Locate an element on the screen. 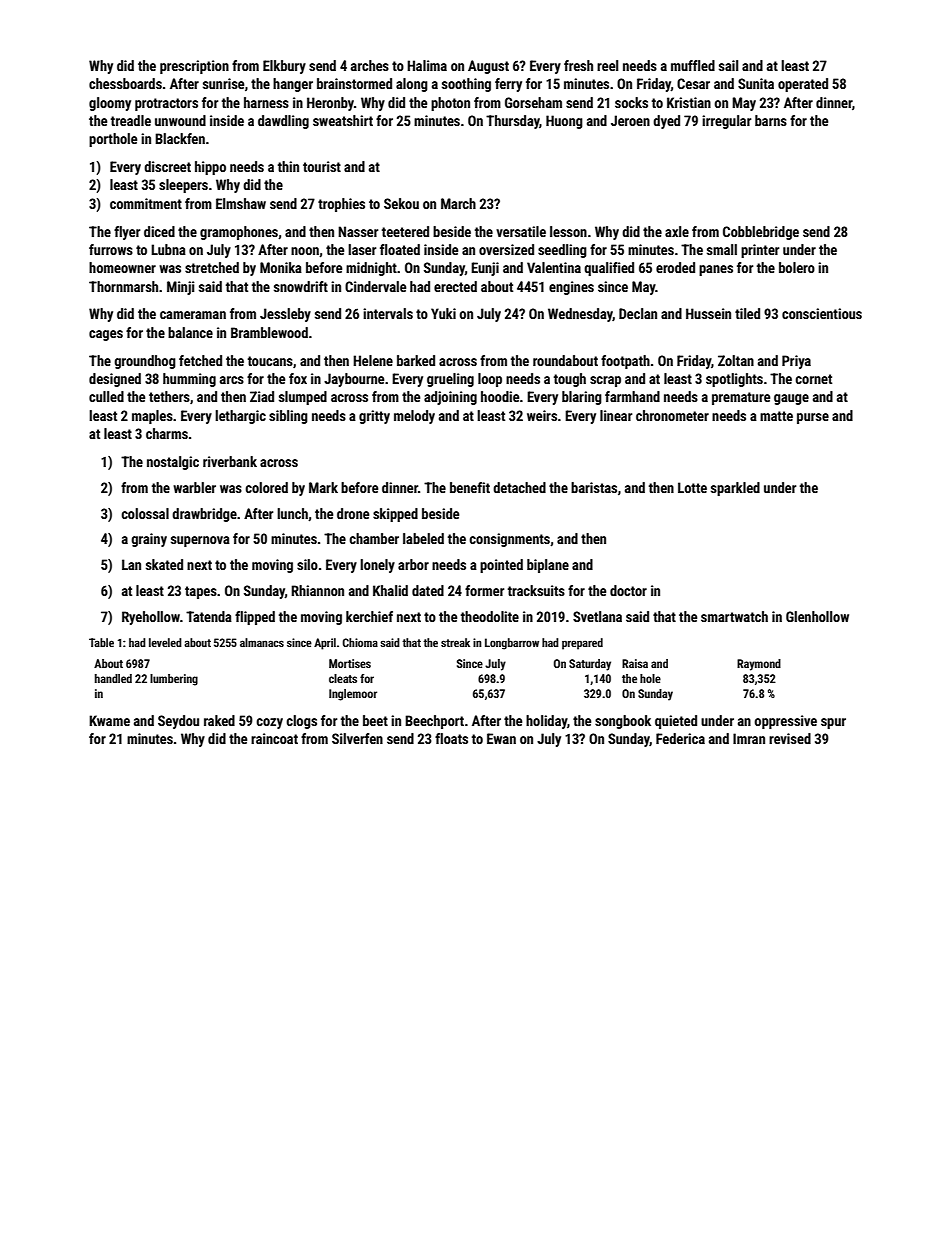 Image resolution: width=952 pixels, height=1233 pixels. Imran is located at coordinates (749, 738).
